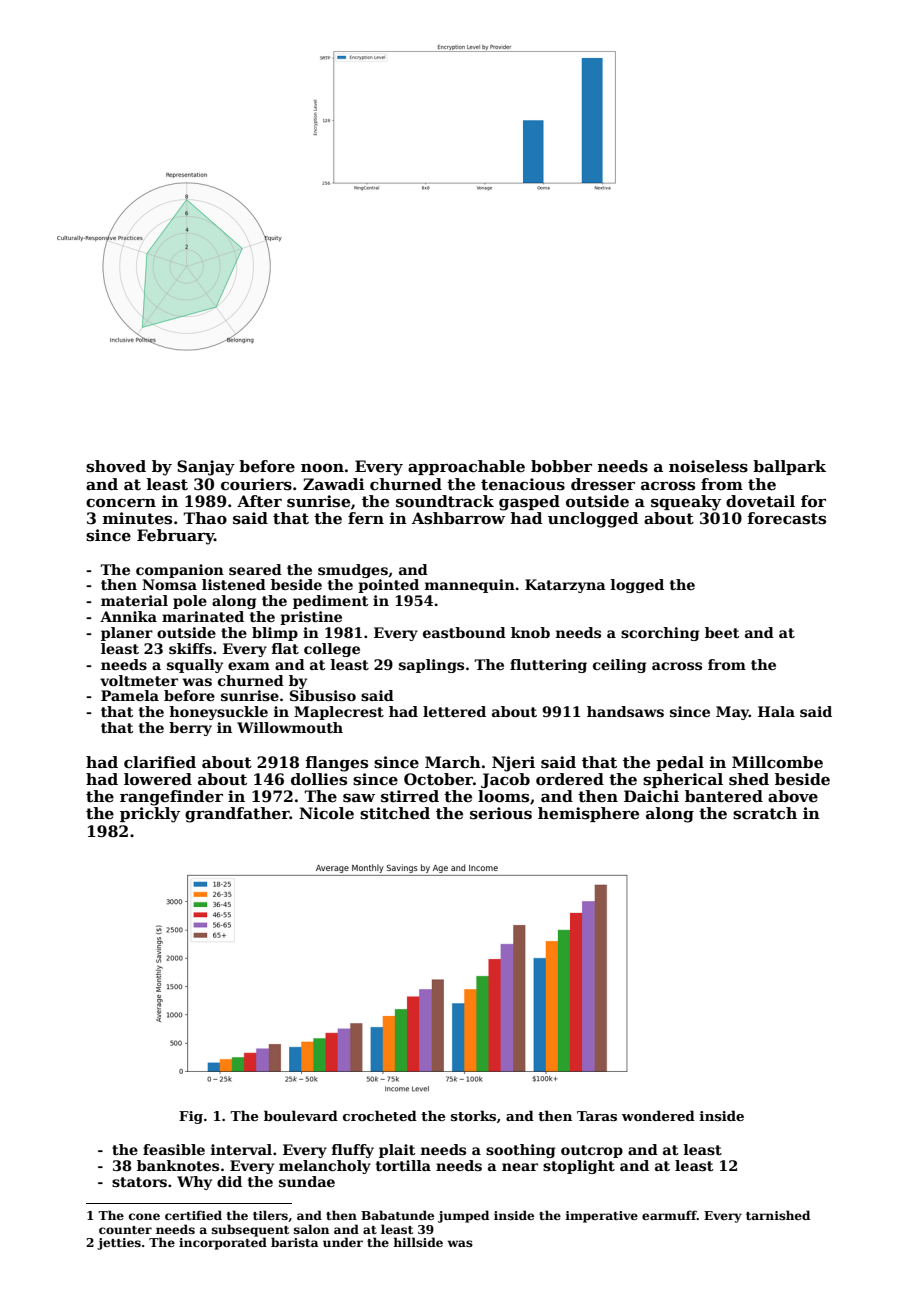 The width and height of the document is (924, 1308). I want to click on scorching, so click(660, 634).
